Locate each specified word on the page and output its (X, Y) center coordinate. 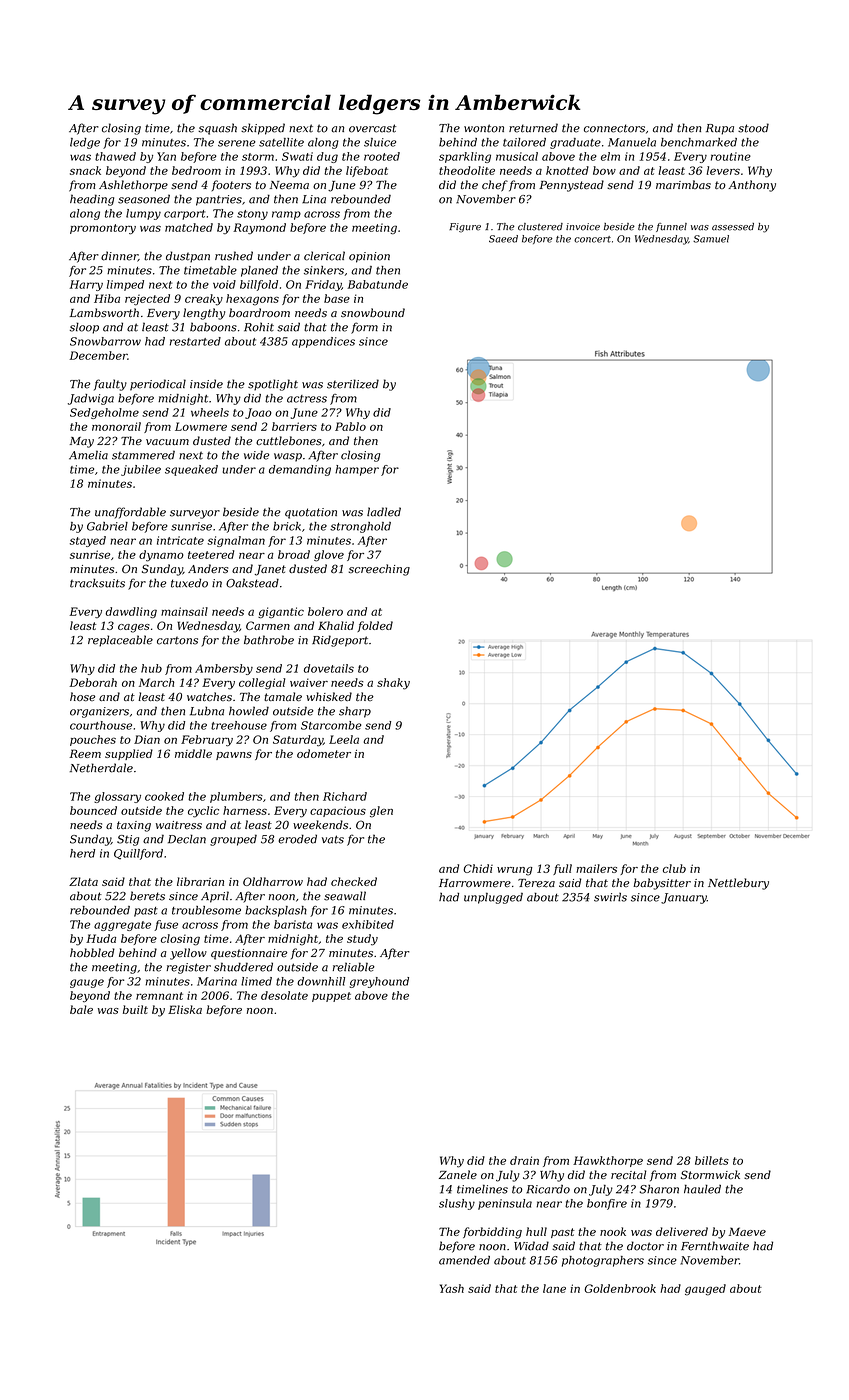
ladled (384, 512)
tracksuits (97, 583)
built (135, 1009)
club (674, 868)
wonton (484, 128)
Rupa (720, 129)
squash (217, 129)
